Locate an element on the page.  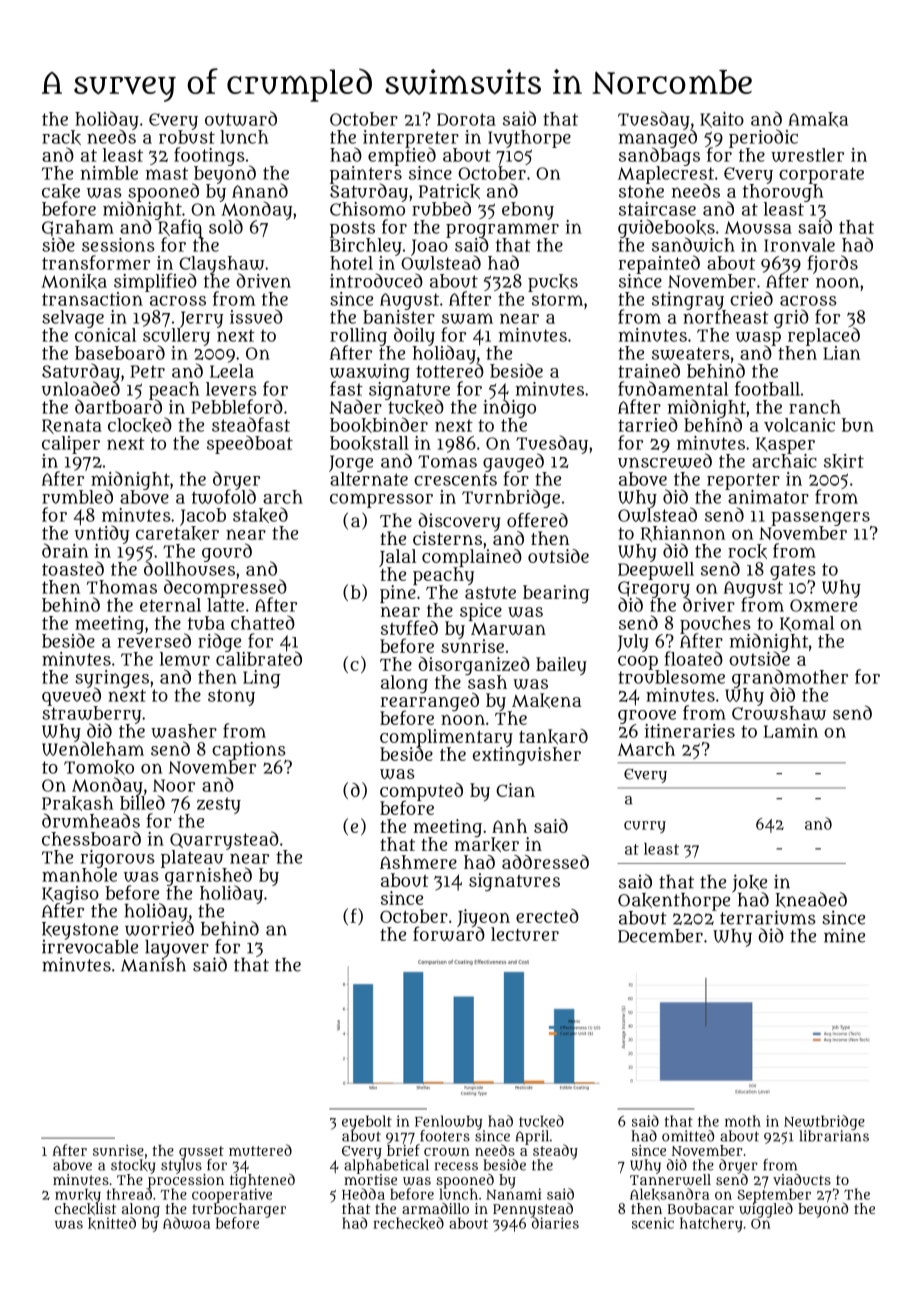
gusset is located at coordinates (201, 1152).
